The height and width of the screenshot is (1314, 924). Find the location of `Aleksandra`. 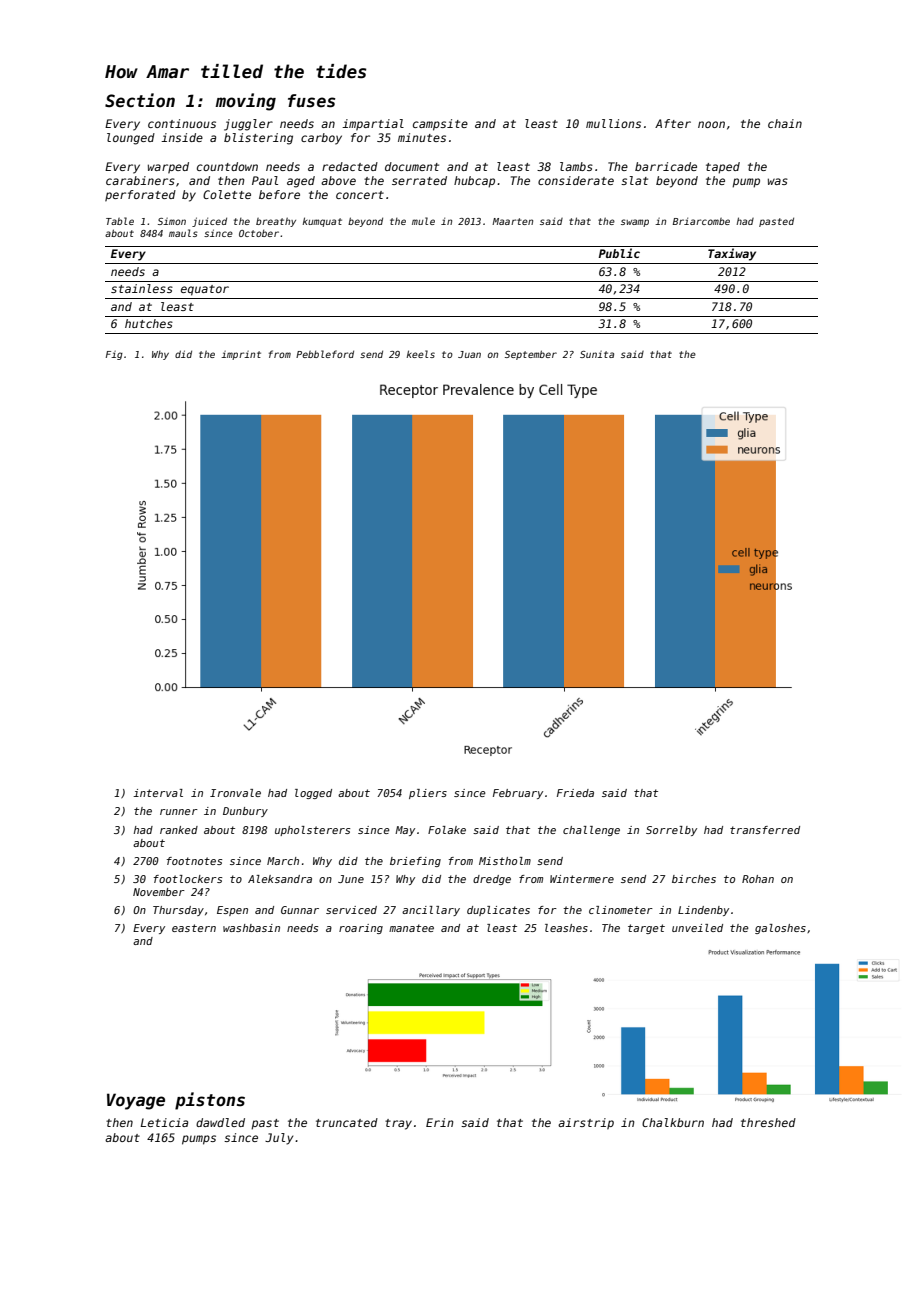

Aleksandra is located at coordinates (280, 879).
